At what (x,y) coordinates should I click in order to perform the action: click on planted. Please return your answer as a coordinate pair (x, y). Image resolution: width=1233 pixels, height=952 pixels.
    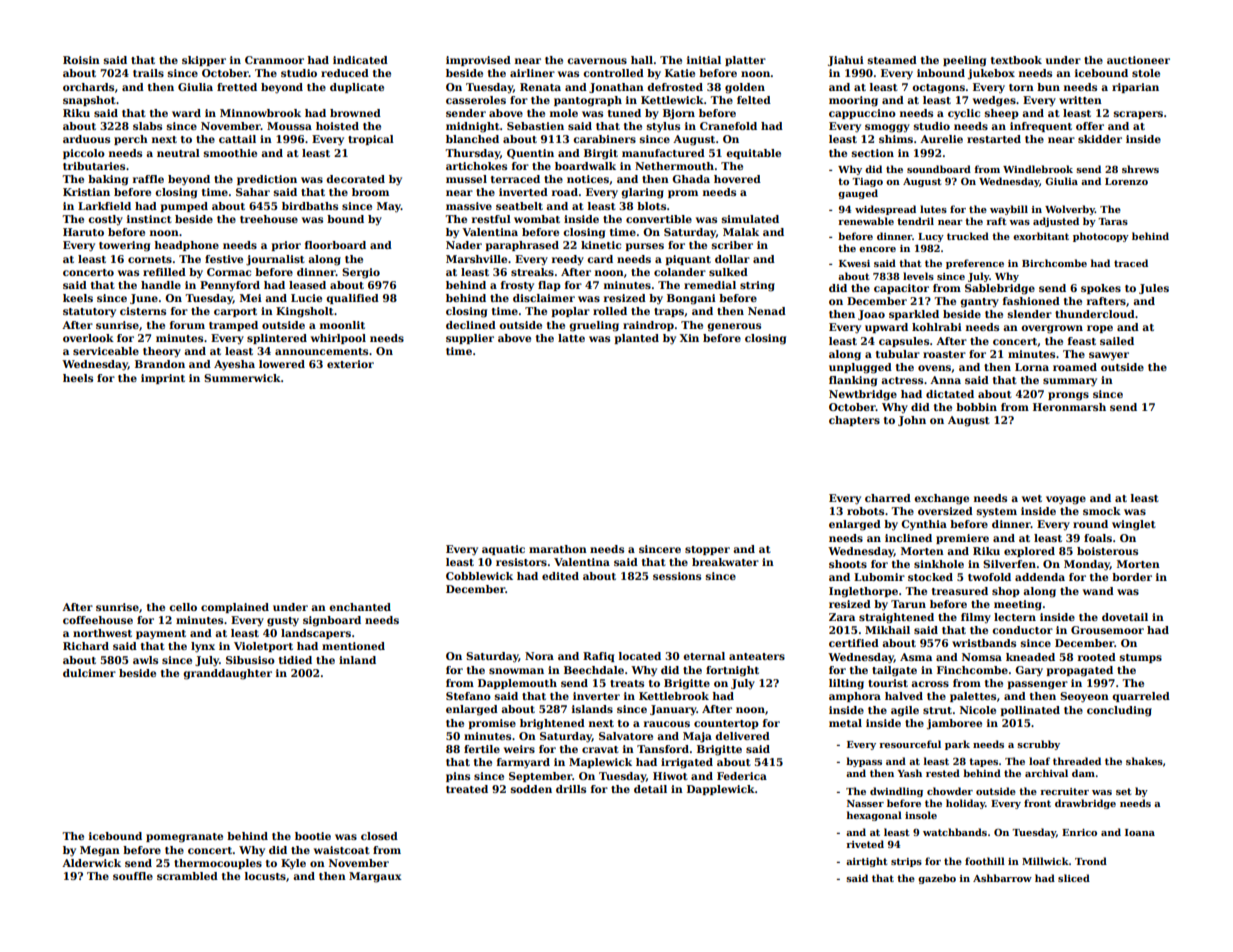
    Looking at the image, I should click on (636, 339).
